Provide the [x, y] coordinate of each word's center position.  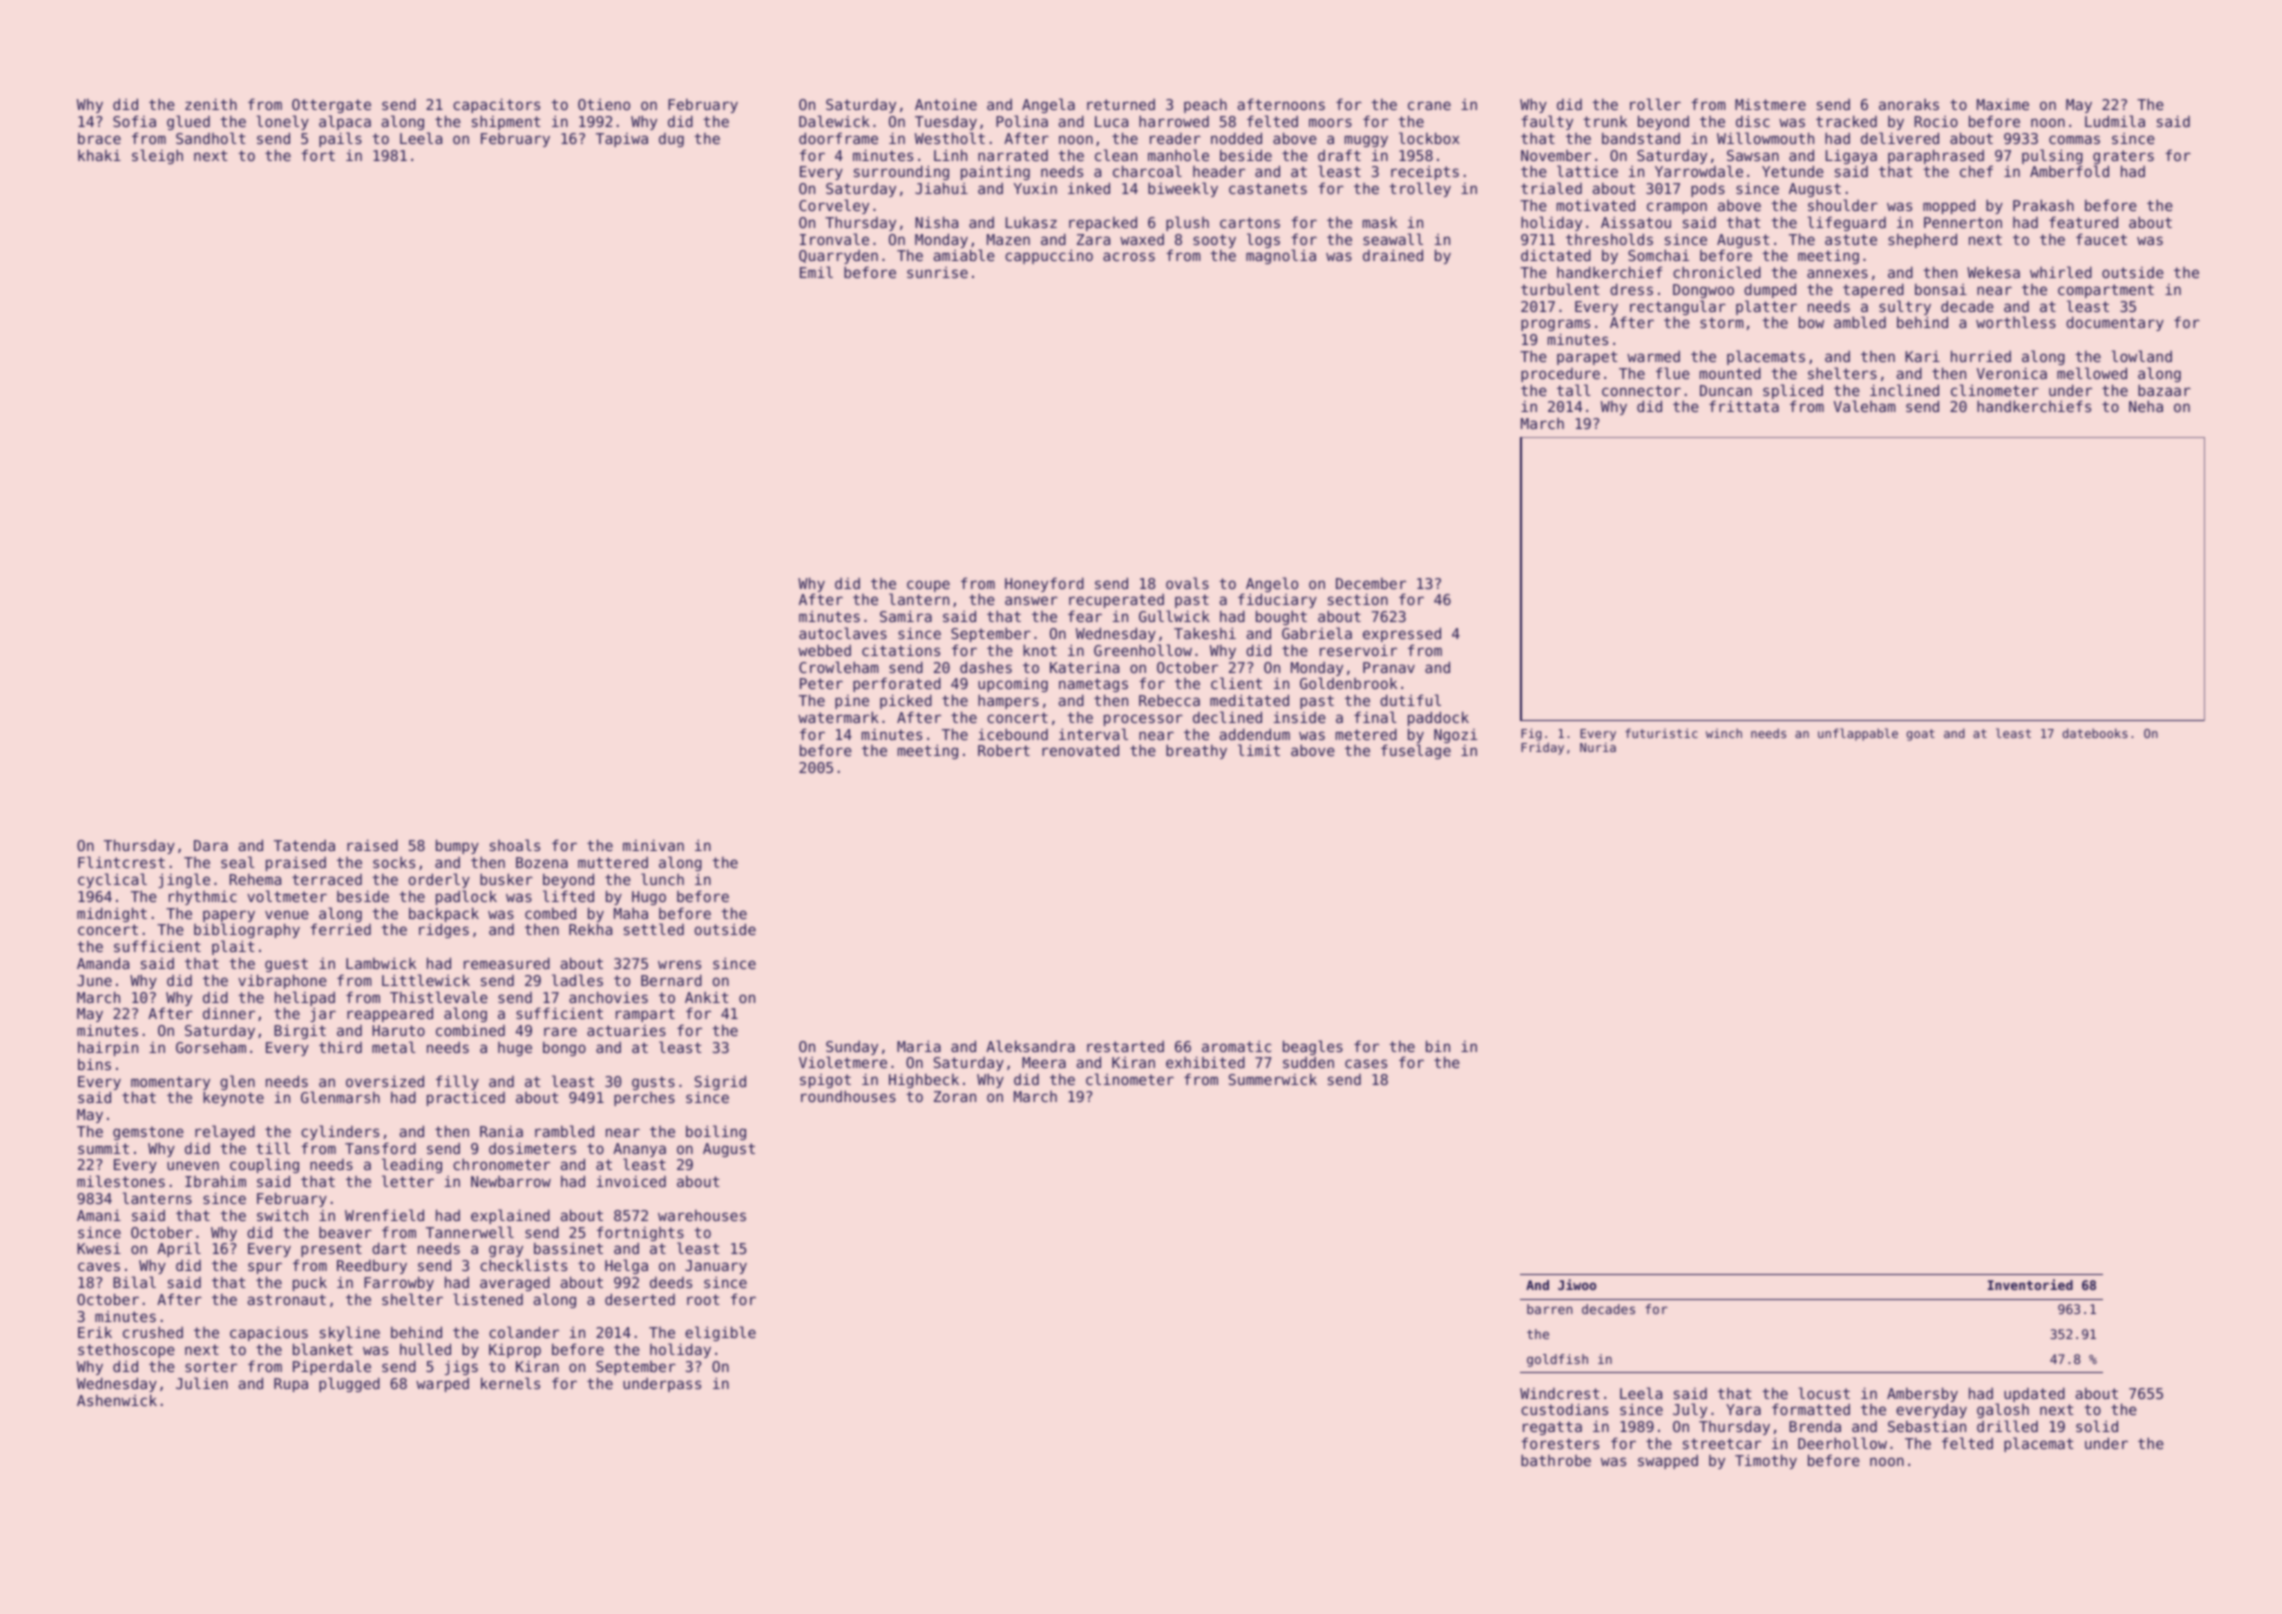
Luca [1111, 121]
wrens [679, 964]
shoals [515, 845]
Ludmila [2115, 121]
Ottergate [331, 106]
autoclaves [843, 633]
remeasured [507, 963]
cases [1366, 1063]
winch [1724, 733]
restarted [1125, 1046]
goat [1921, 735]
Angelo [1272, 584]
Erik [95, 1332]
